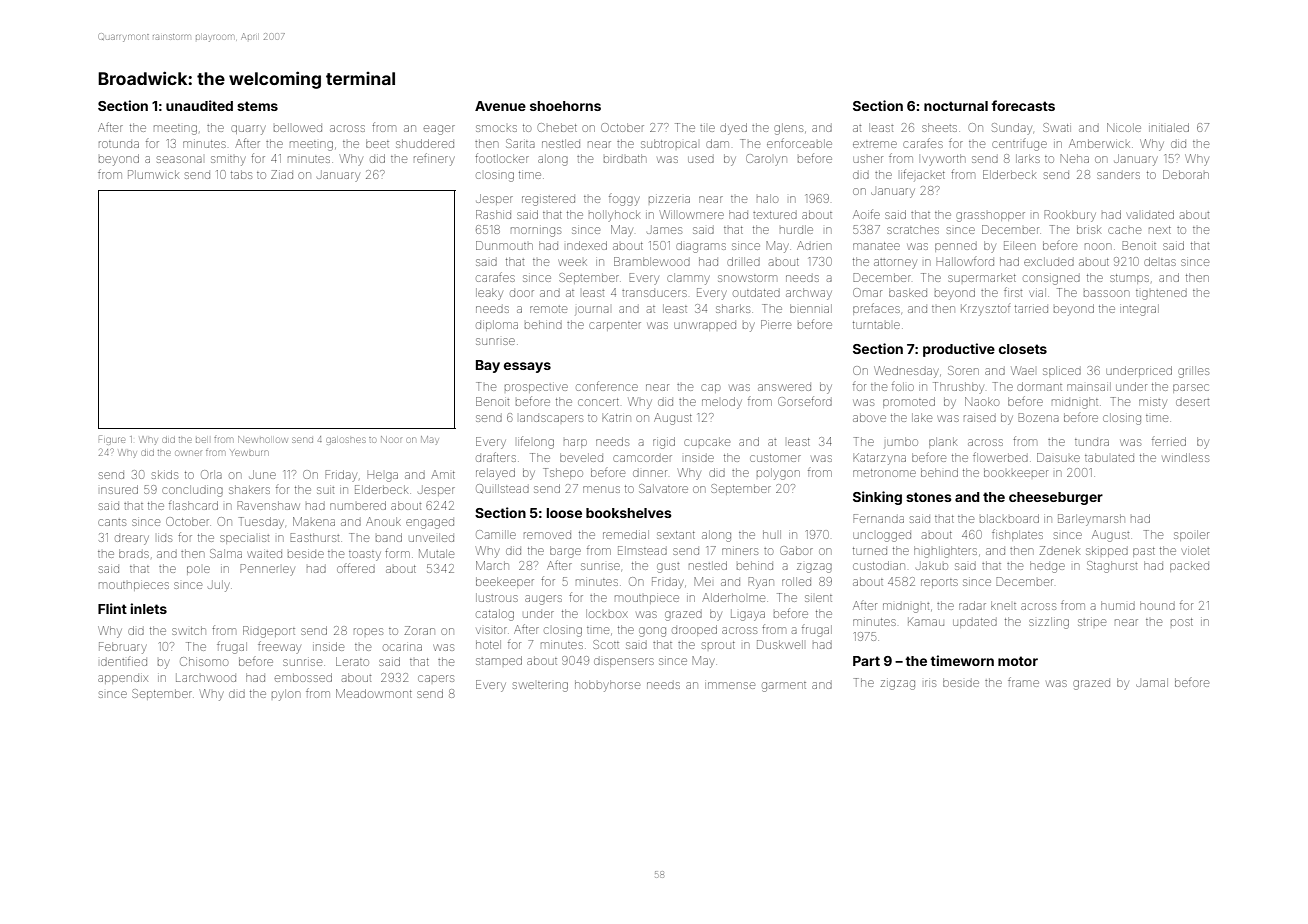 This screenshot has width=1308, height=924. I want to click on leaky, so click(489, 294).
